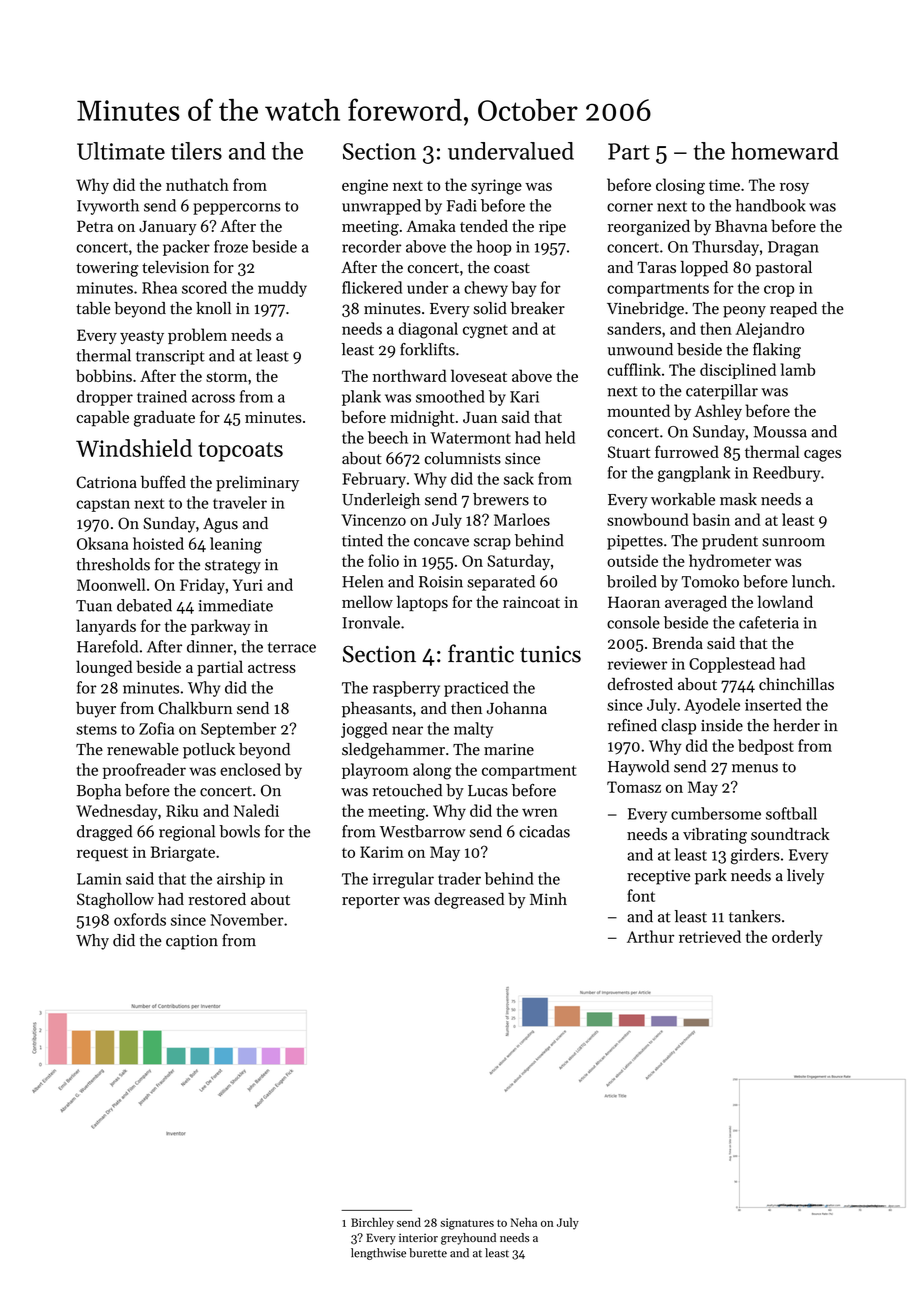 Image resolution: width=924 pixels, height=1308 pixels. Describe the element at coordinates (538, 308) in the image. I see `breaker` at that location.
